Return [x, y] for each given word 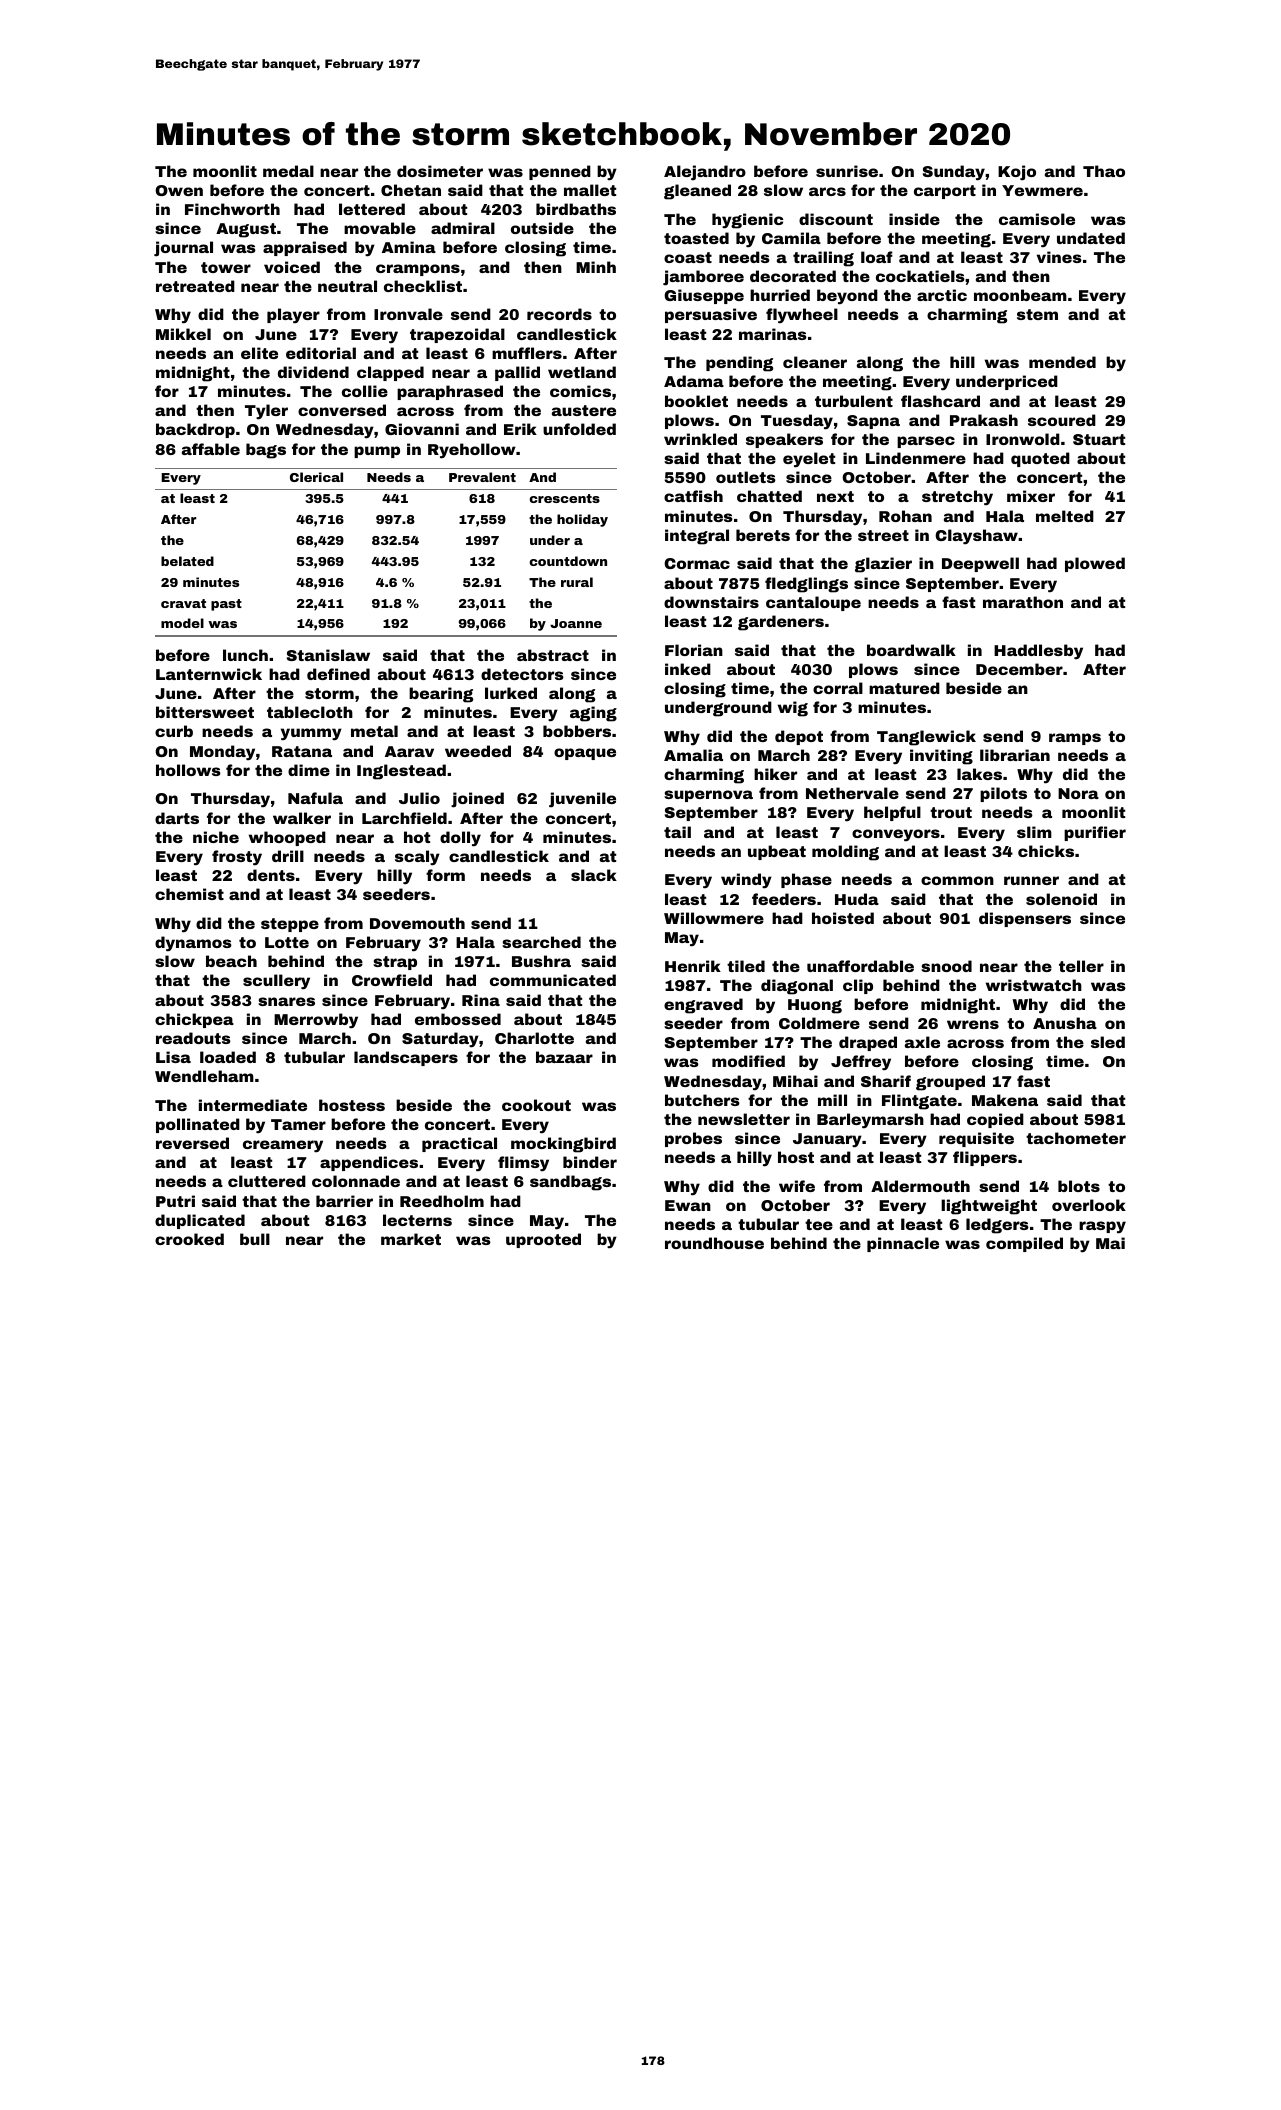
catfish [693, 496]
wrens [973, 1024]
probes [693, 1139]
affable [211, 449]
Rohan [905, 516]
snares [286, 1001]
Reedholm [442, 1201]
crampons [418, 270]
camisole [1037, 219]
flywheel [802, 316]
